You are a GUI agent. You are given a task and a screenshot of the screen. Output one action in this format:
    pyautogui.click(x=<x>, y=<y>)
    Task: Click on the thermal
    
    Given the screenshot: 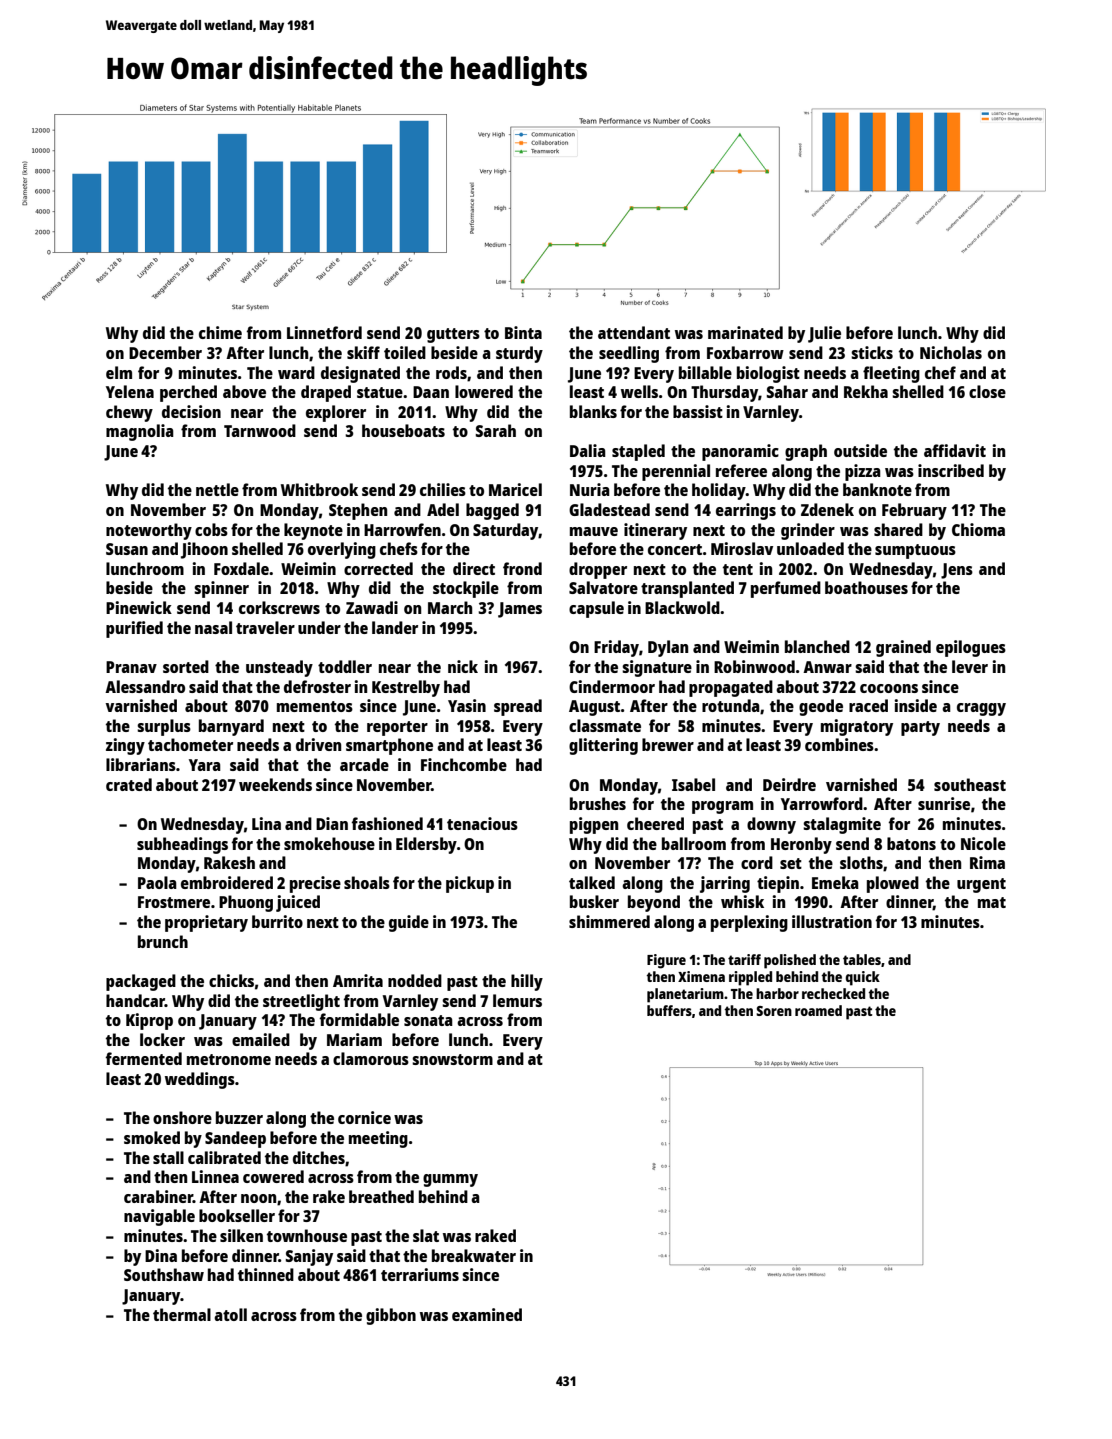 What is the action you would take?
    pyautogui.click(x=182, y=1314)
